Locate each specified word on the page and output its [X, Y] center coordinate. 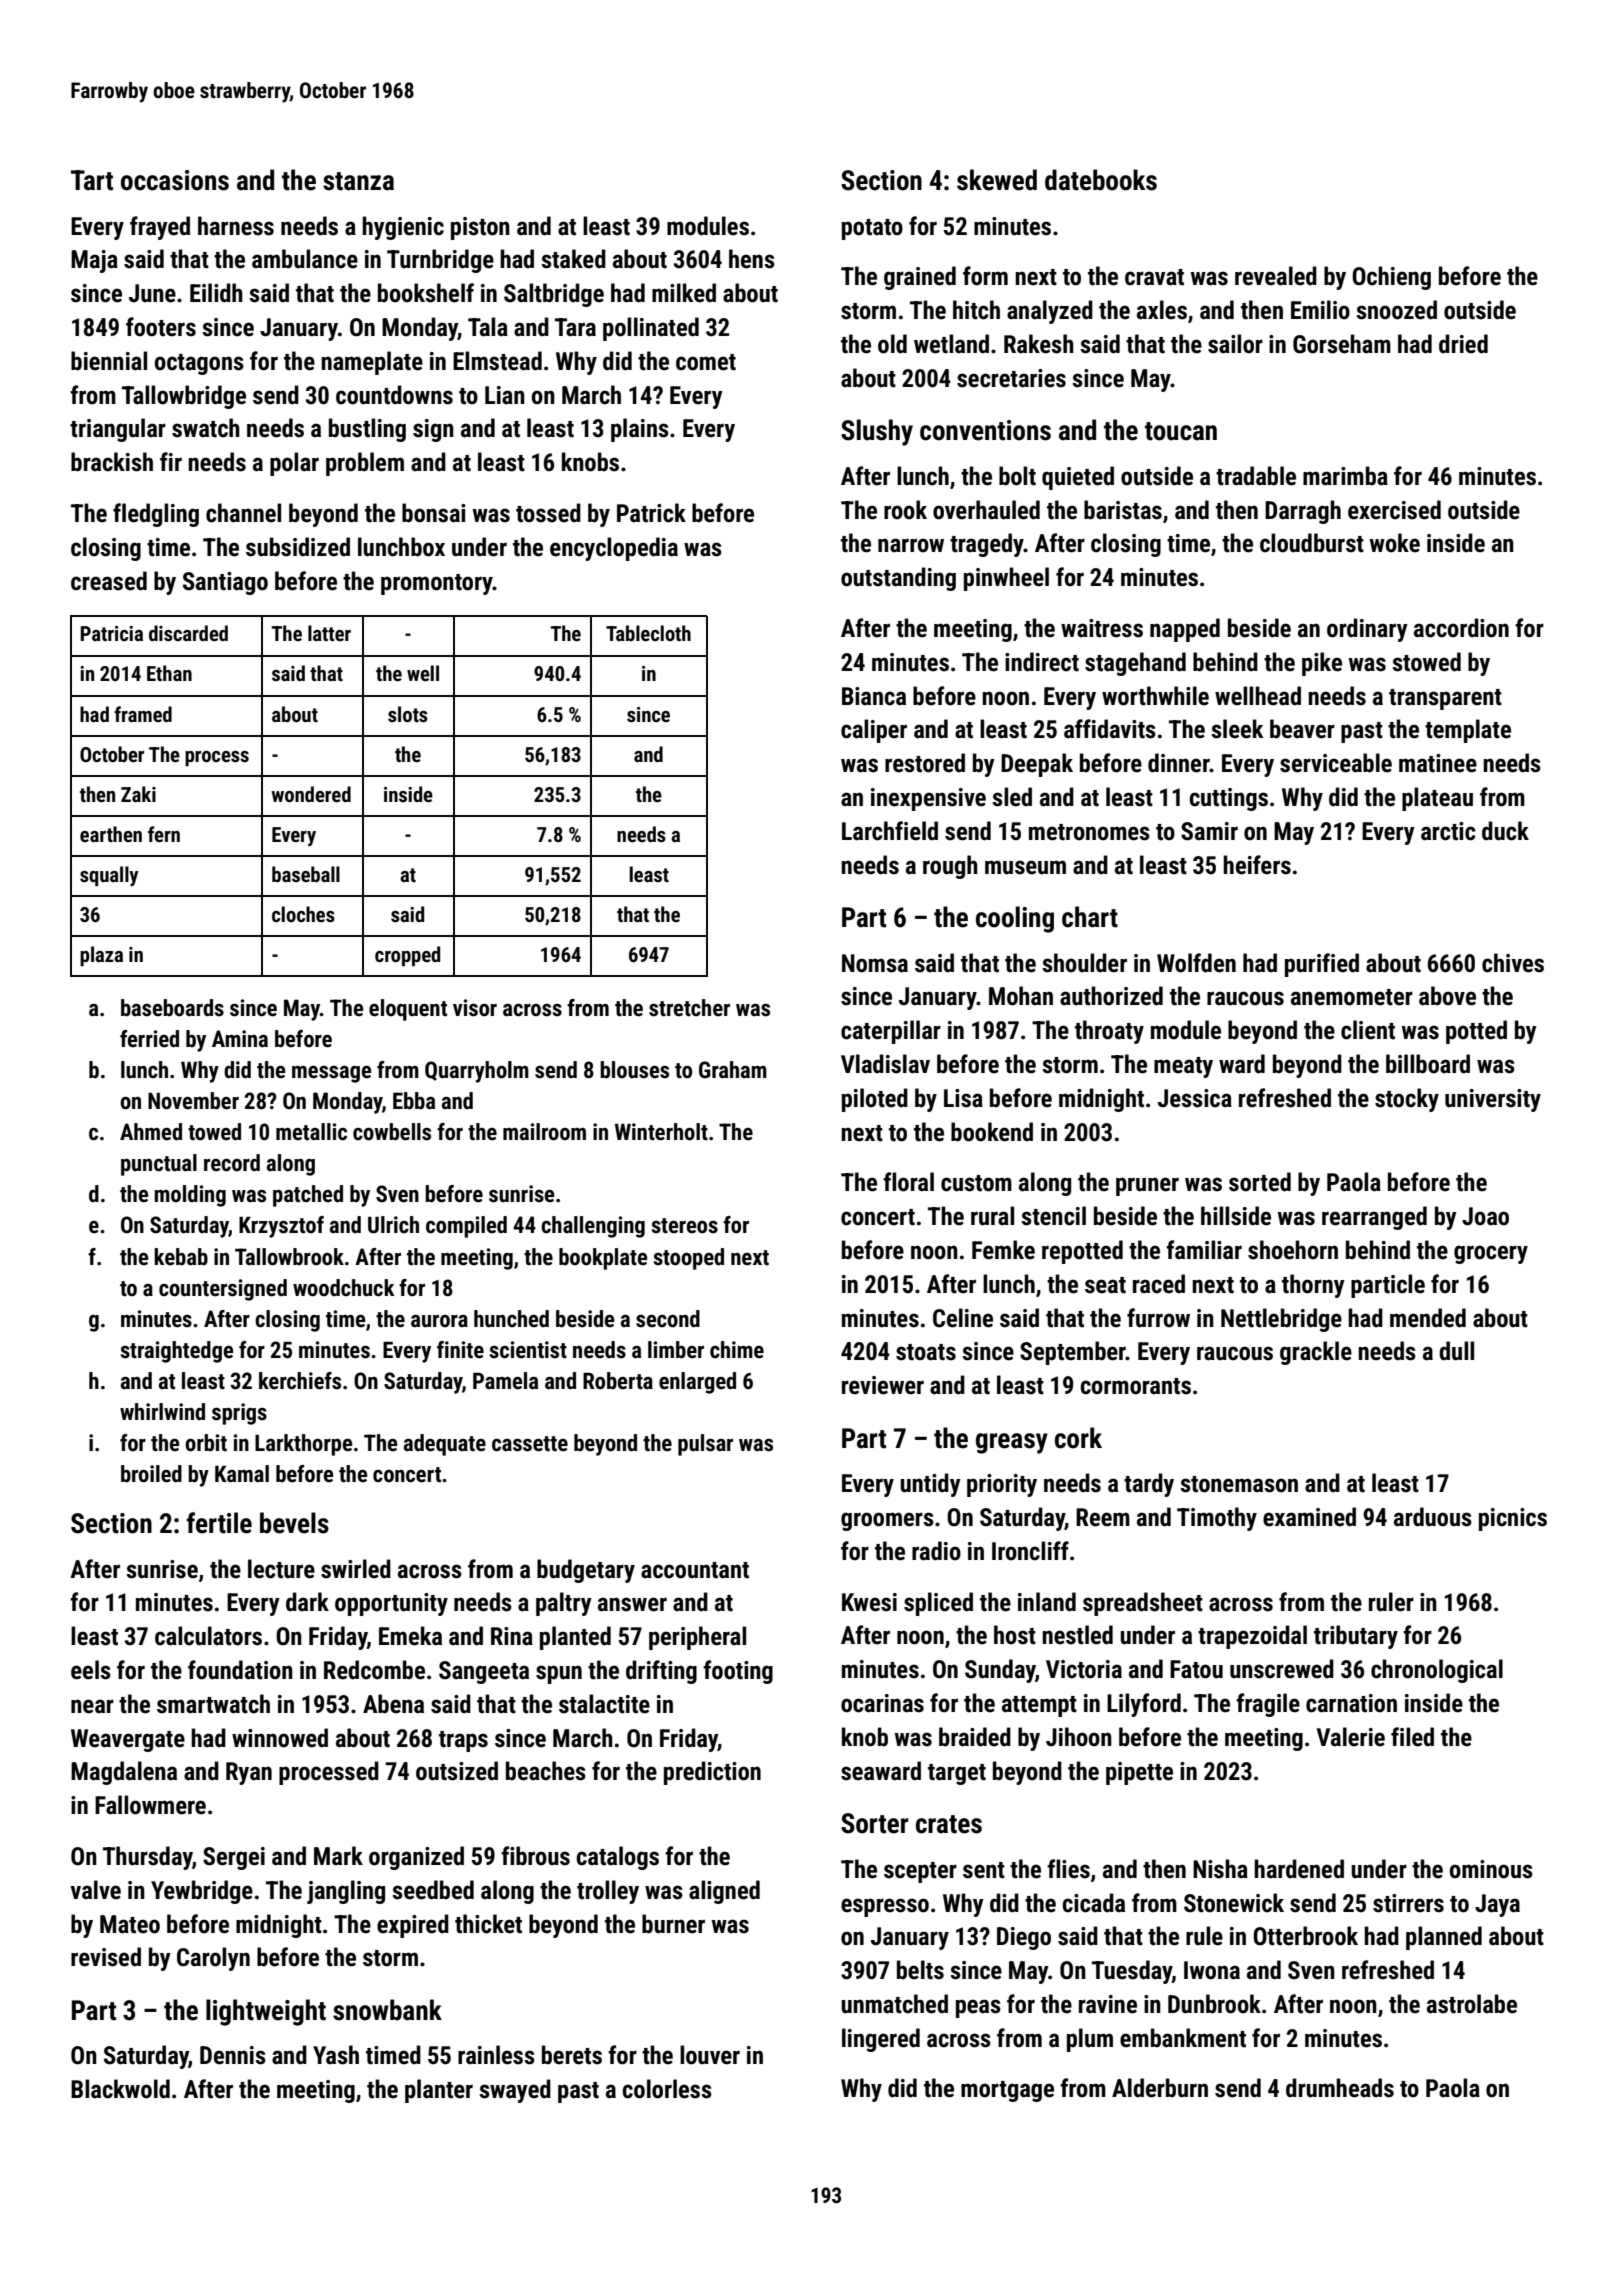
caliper [874, 731]
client [1368, 1030]
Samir [1209, 831]
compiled [466, 1227]
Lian [505, 395]
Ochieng [1391, 278]
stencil [1053, 1216]
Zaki [138, 794]
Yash [336, 2055]
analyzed [1050, 312]
